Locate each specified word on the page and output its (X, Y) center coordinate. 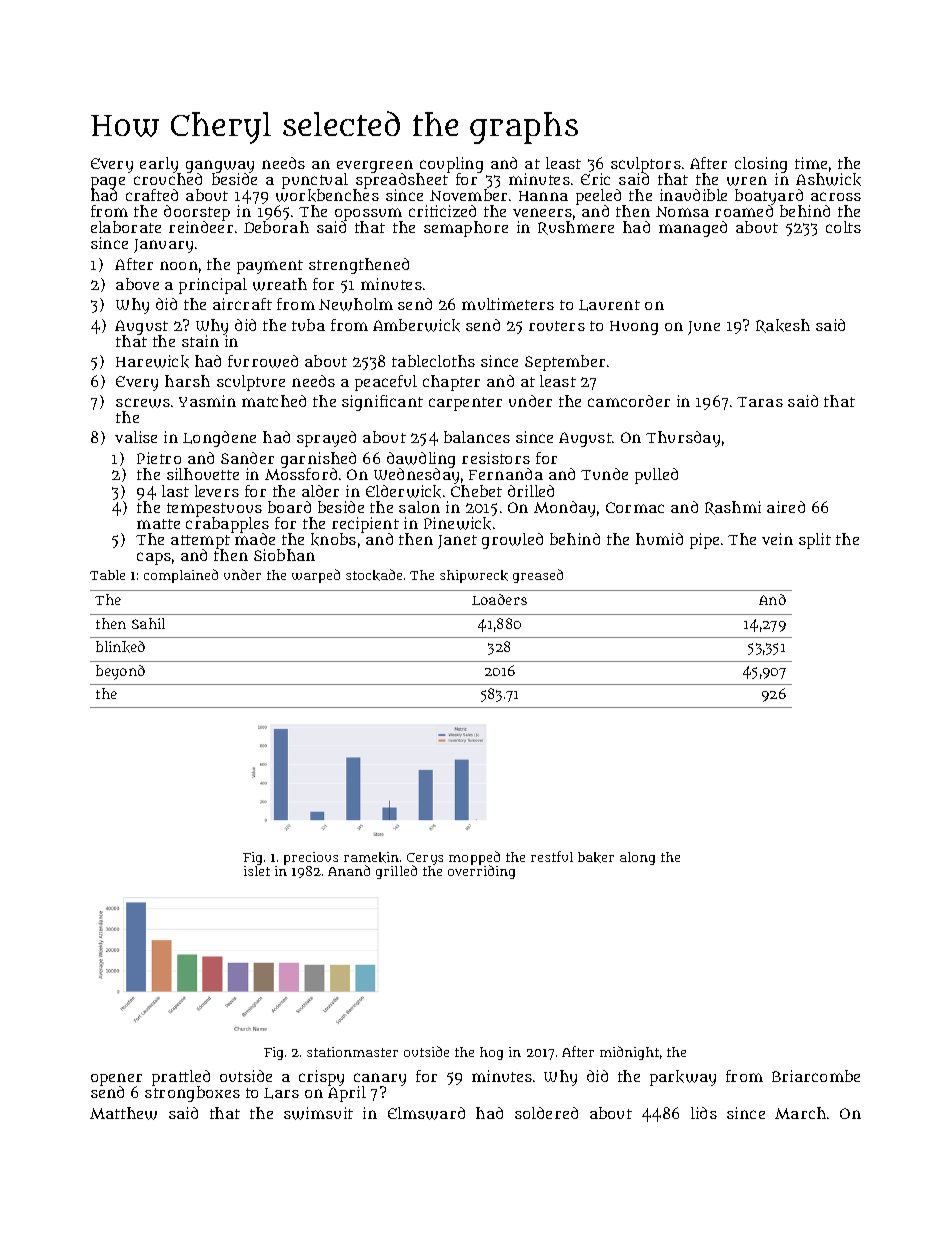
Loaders (499, 599)
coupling (451, 165)
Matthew (123, 1113)
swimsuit (318, 1113)
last (175, 491)
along (637, 858)
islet (257, 871)
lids (704, 1113)
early (159, 165)
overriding (481, 872)
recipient (365, 525)
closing (761, 165)
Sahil (148, 623)
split (815, 541)
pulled (656, 476)
